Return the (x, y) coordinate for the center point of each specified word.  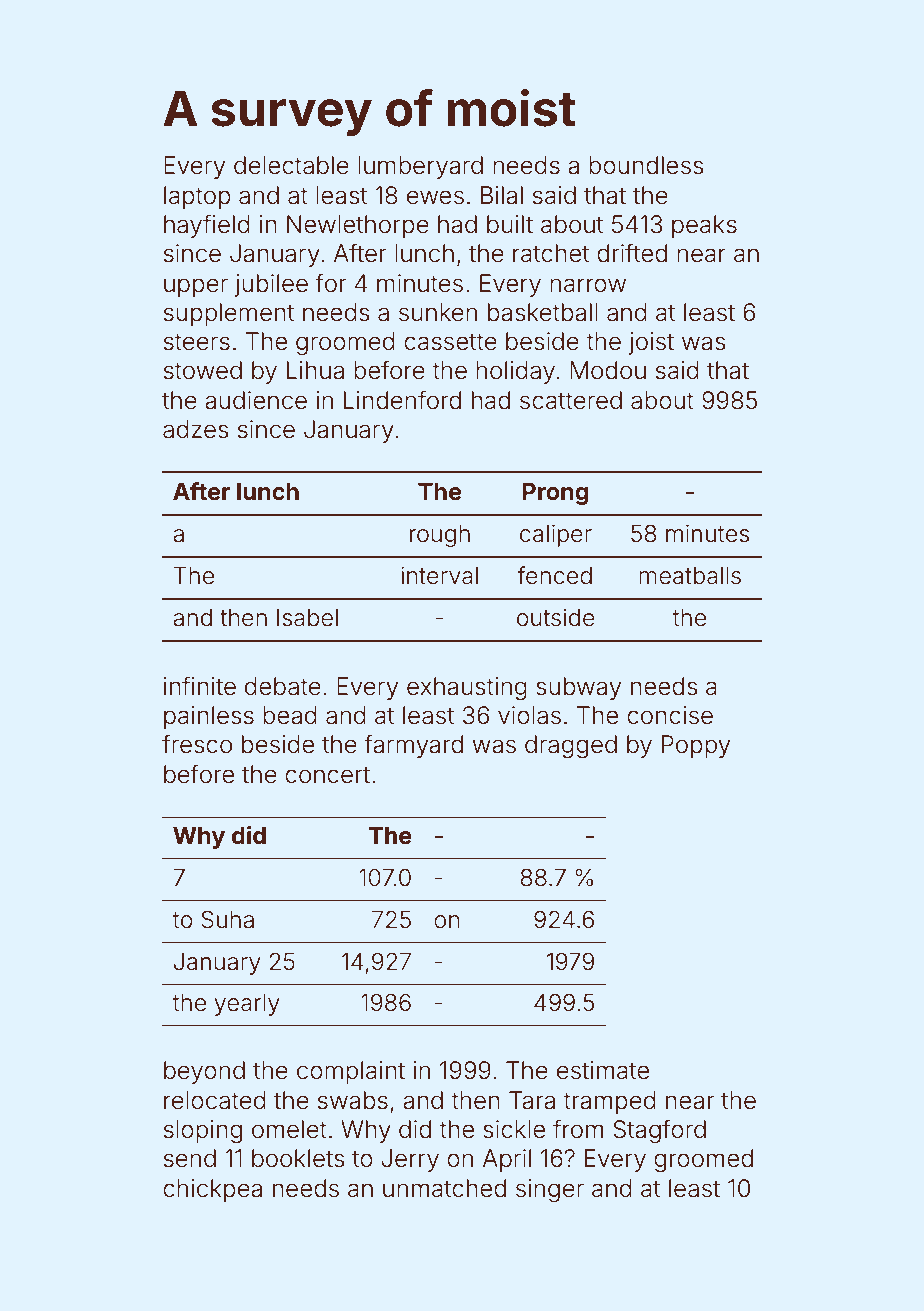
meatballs (690, 576)
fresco (197, 744)
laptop (197, 197)
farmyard (414, 746)
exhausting (467, 688)
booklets (298, 1158)
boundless (646, 165)
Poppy (696, 746)
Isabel (307, 618)
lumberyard (420, 167)
